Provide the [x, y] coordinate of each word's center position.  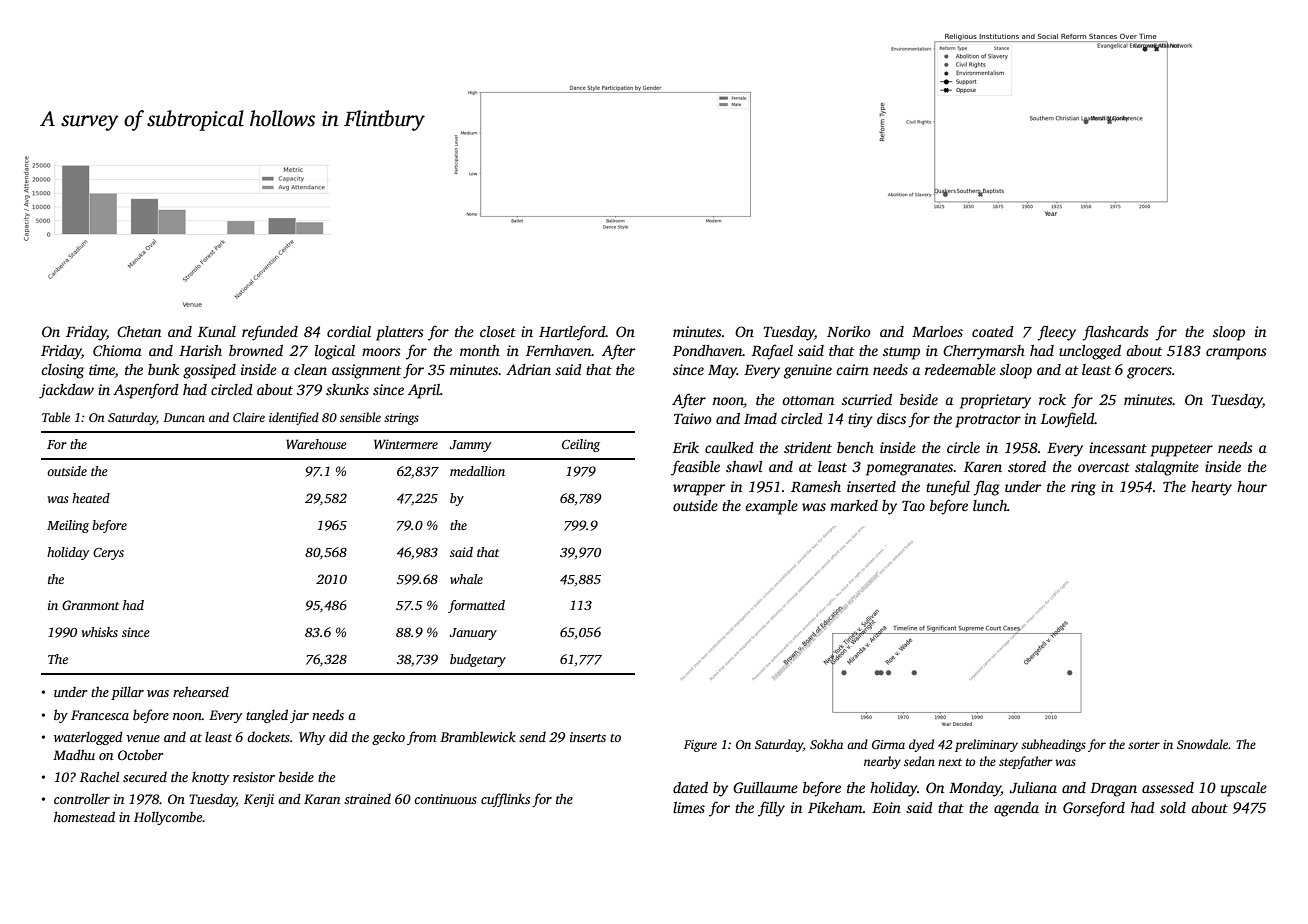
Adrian [528, 369]
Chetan [139, 331]
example [771, 507]
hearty [1211, 488]
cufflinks [505, 800]
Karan [322, 799]
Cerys [108, 554]
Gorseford [1094, 809]
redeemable [960, 369]
